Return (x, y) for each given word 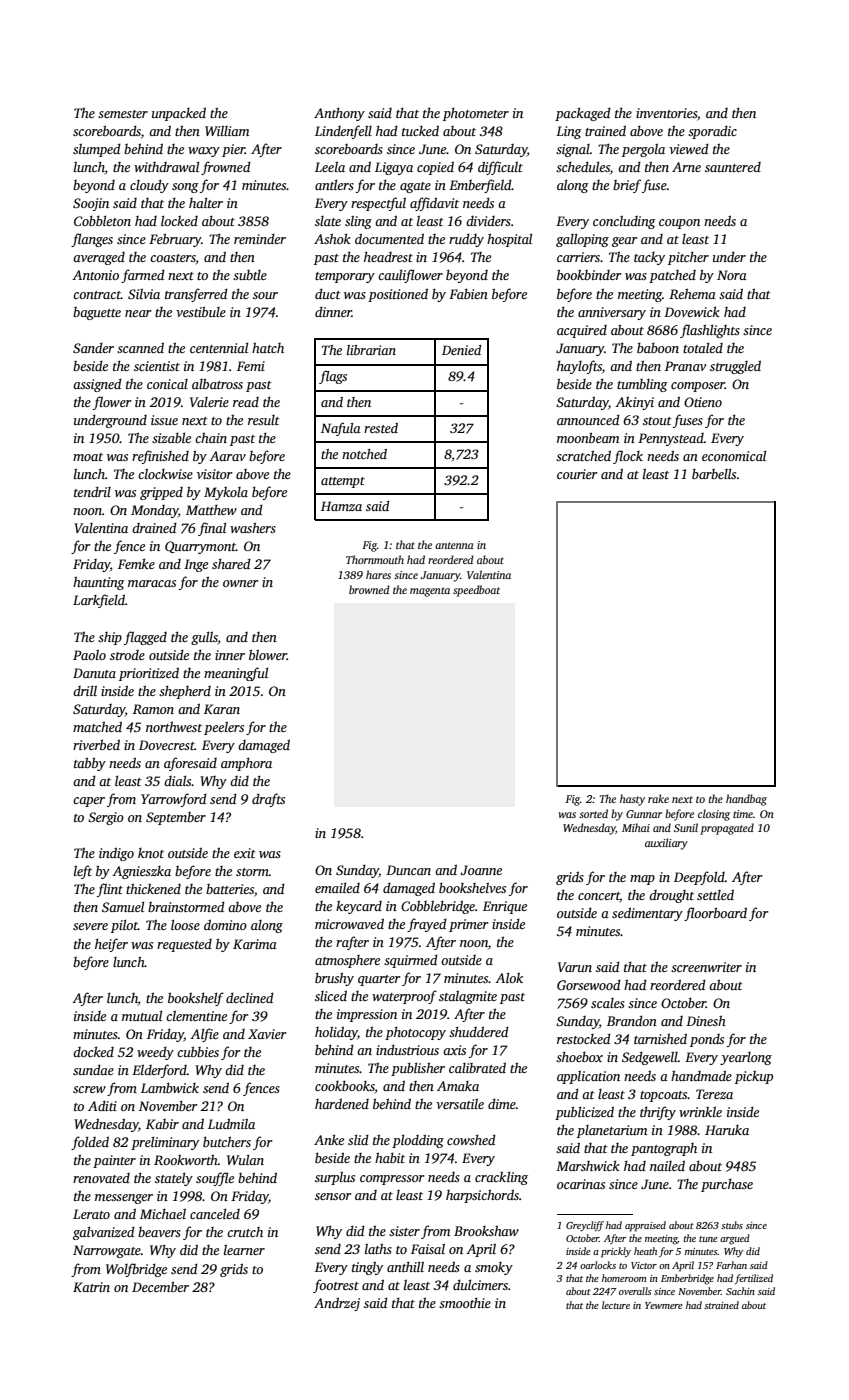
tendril (92, 491)
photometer (476, 114)
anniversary (612, 313)
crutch (245, 1232)
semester (123, 114)
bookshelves (472, 887)
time (743, 814)
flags (333, 377)
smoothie (465, 1302)
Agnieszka (141, 872)
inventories (666, 113)
